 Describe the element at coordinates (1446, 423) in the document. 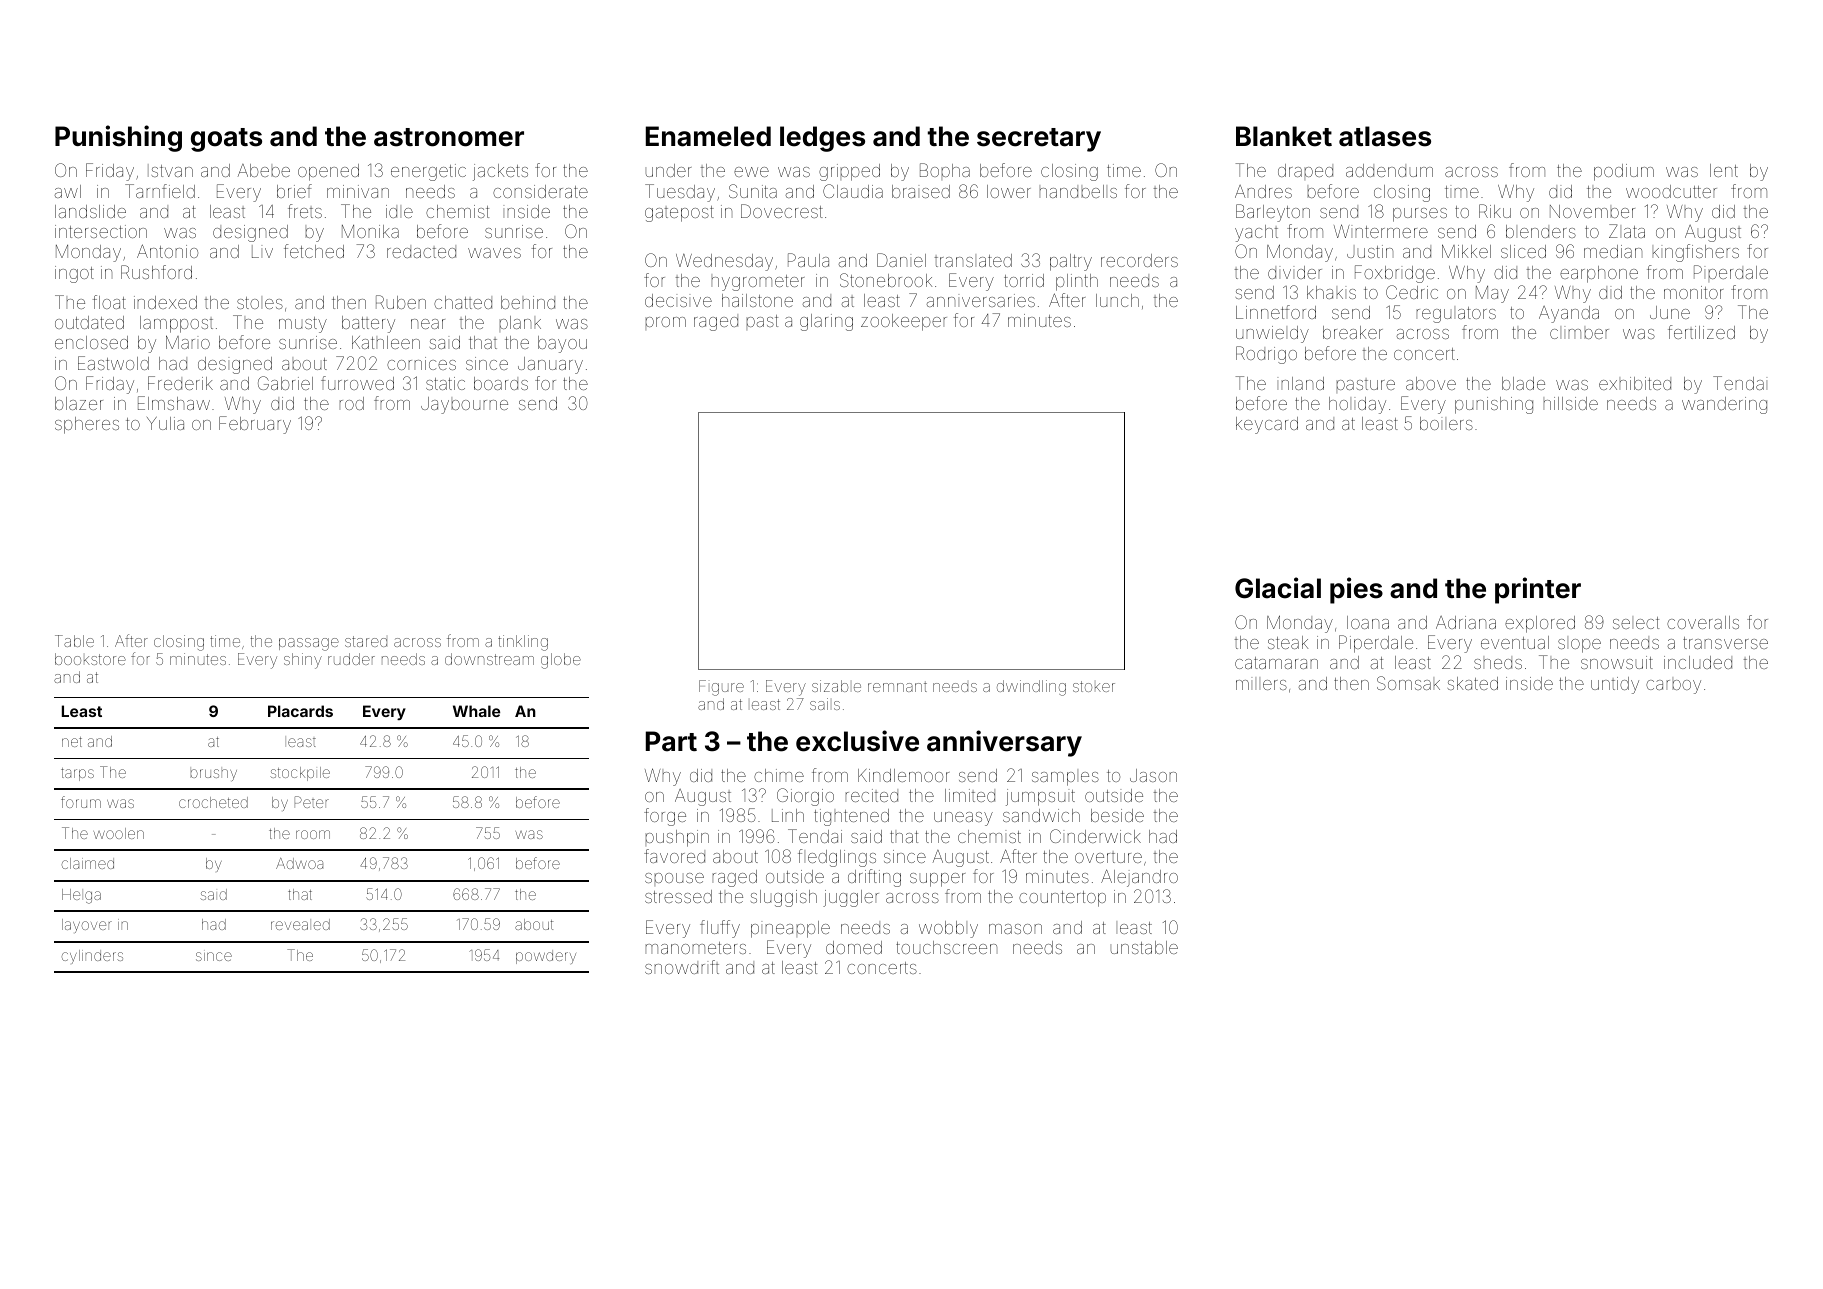

I see `boilers` at that location.
